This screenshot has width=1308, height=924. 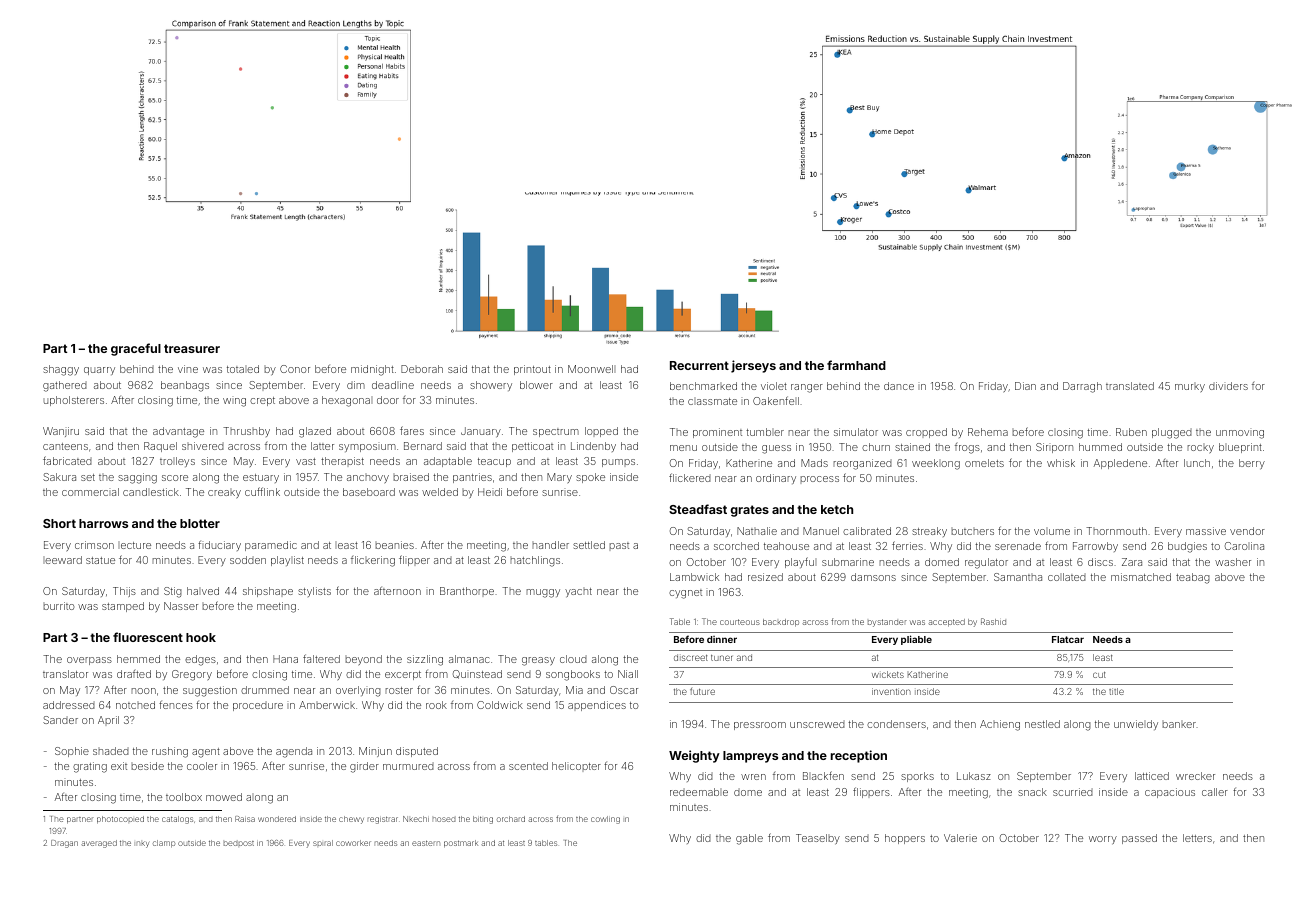 I want to click on banker, so click(x=1179, y=724).
